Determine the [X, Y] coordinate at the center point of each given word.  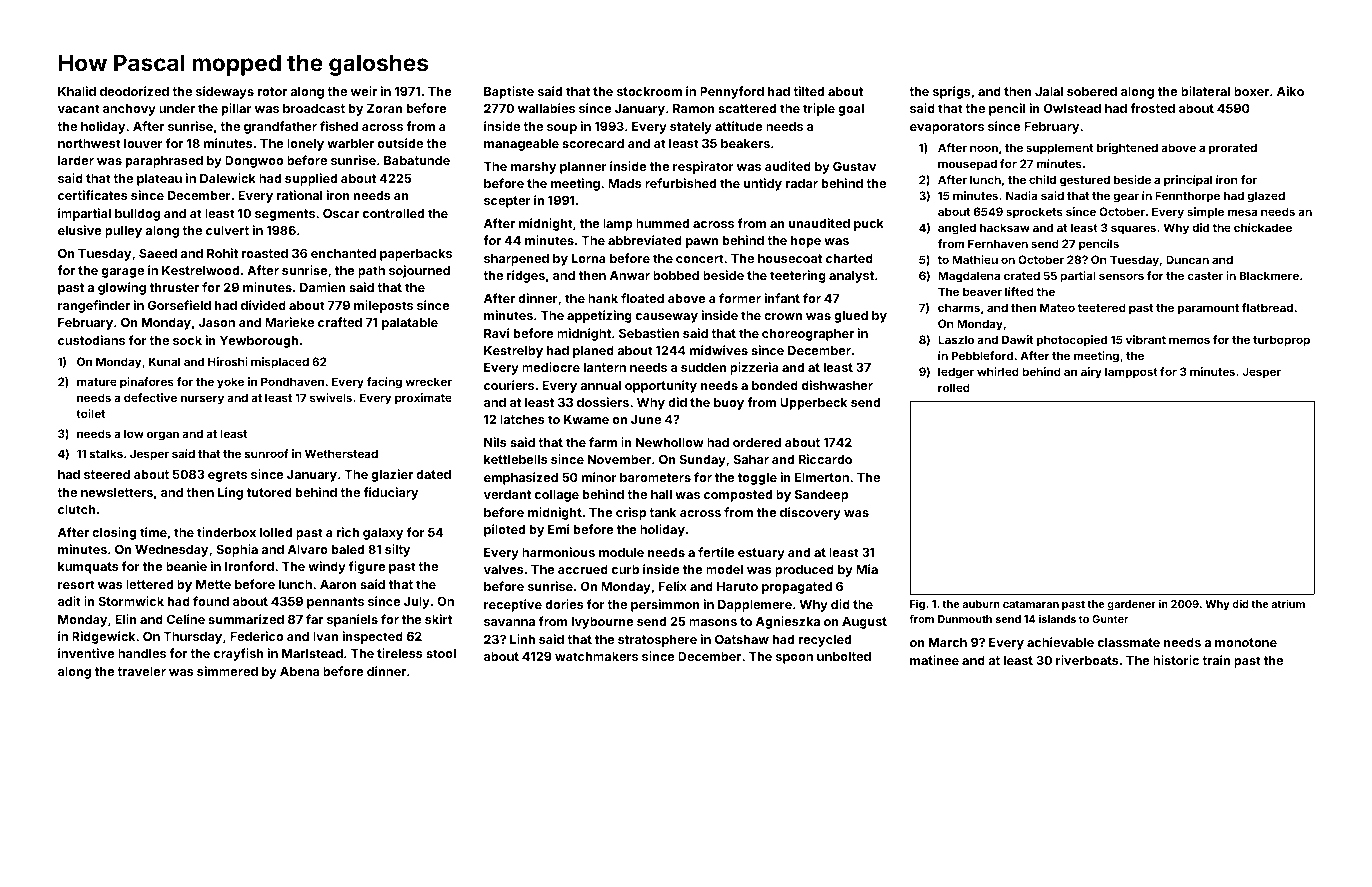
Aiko [1290, 91]
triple [819, 109]
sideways [225, 92]
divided [263, 305]
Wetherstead [341, 453]
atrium [1288, 603]
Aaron [338, 584]
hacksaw [1005, 227]
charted [849, 258]
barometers [655, 477]
